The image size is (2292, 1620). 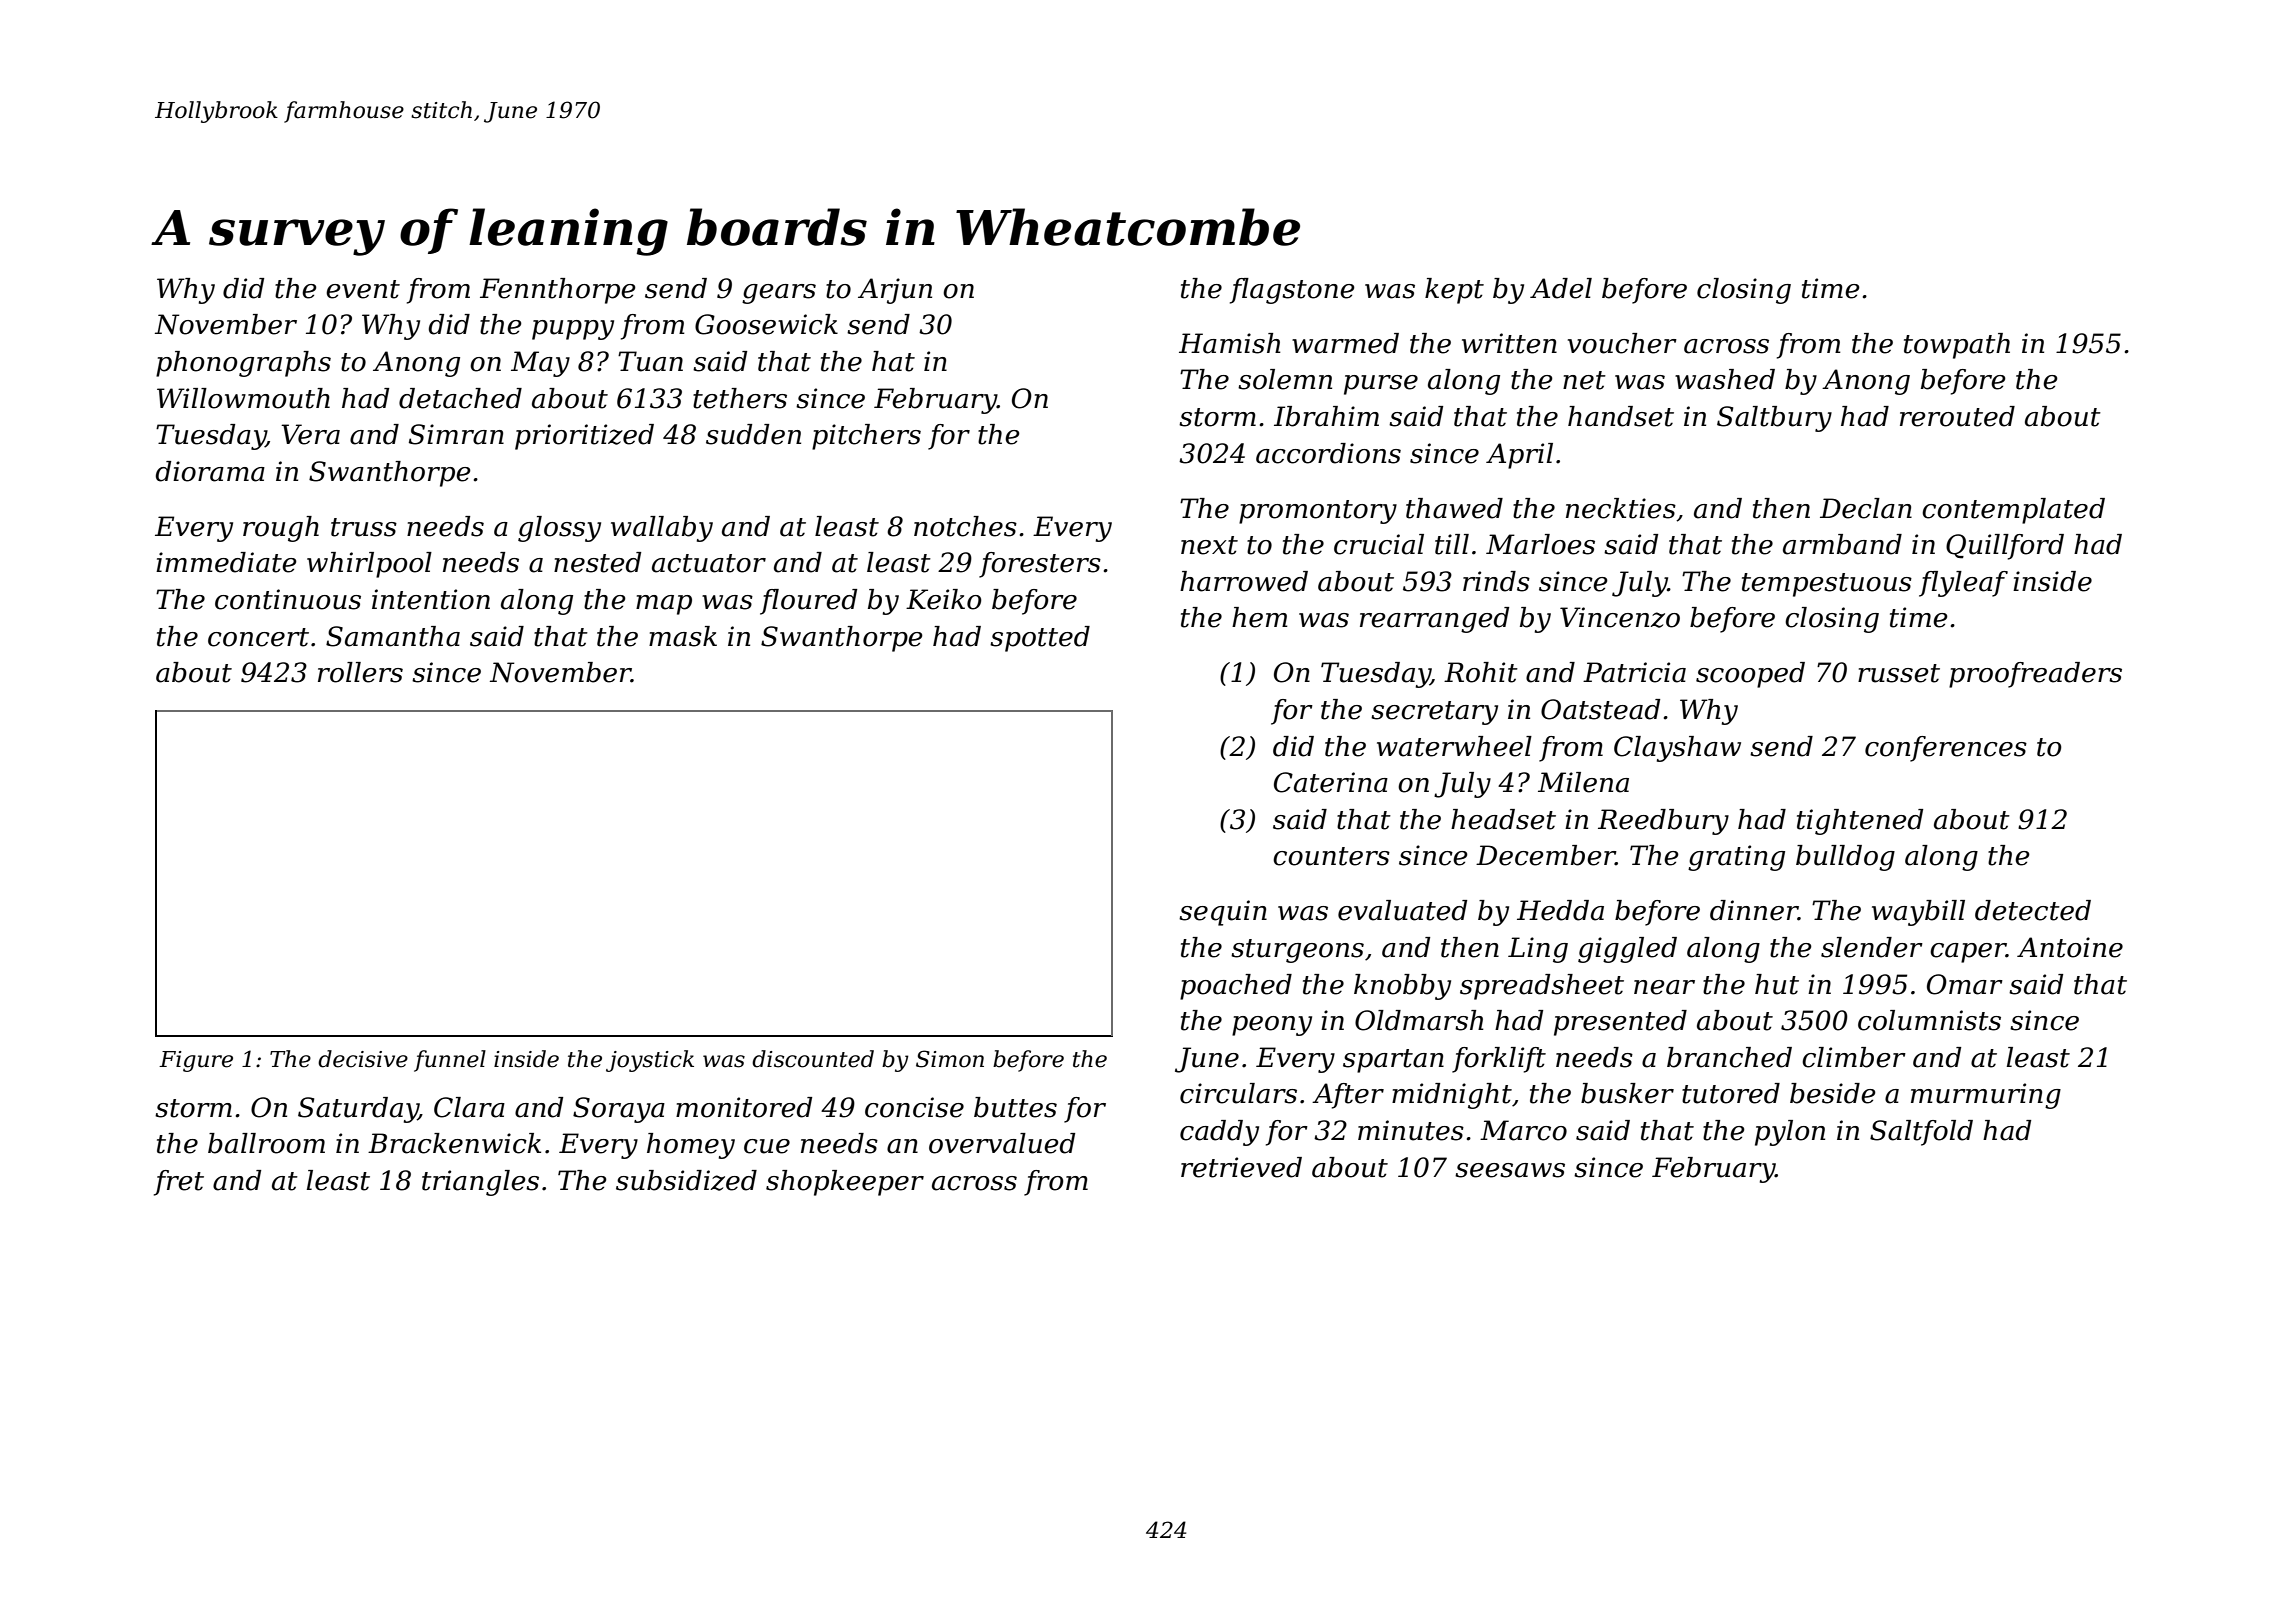 I want to click on accordions, so click(x=1328, y=453).
